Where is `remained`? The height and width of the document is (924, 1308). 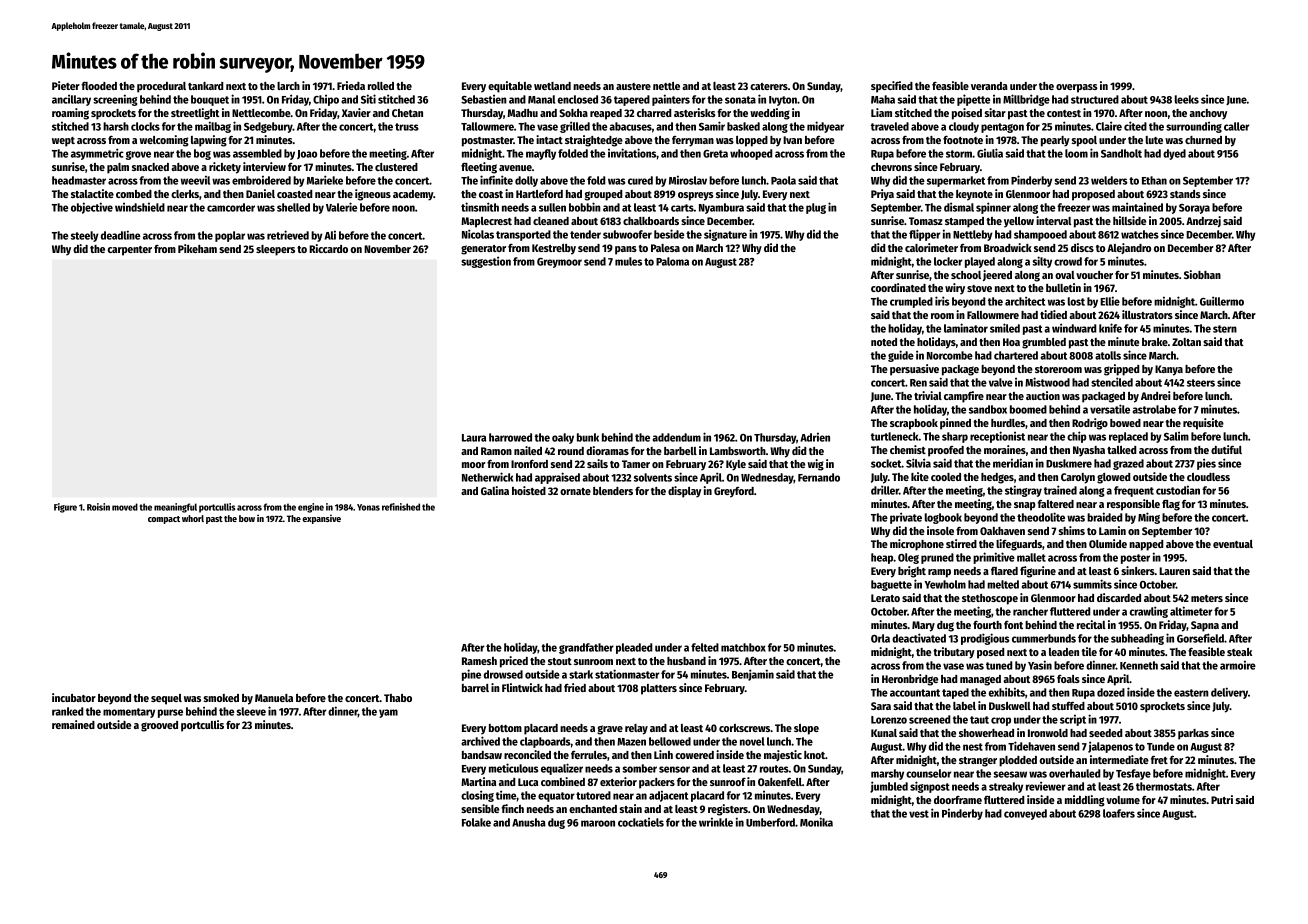
remained is located at coordinates (73, 724).
